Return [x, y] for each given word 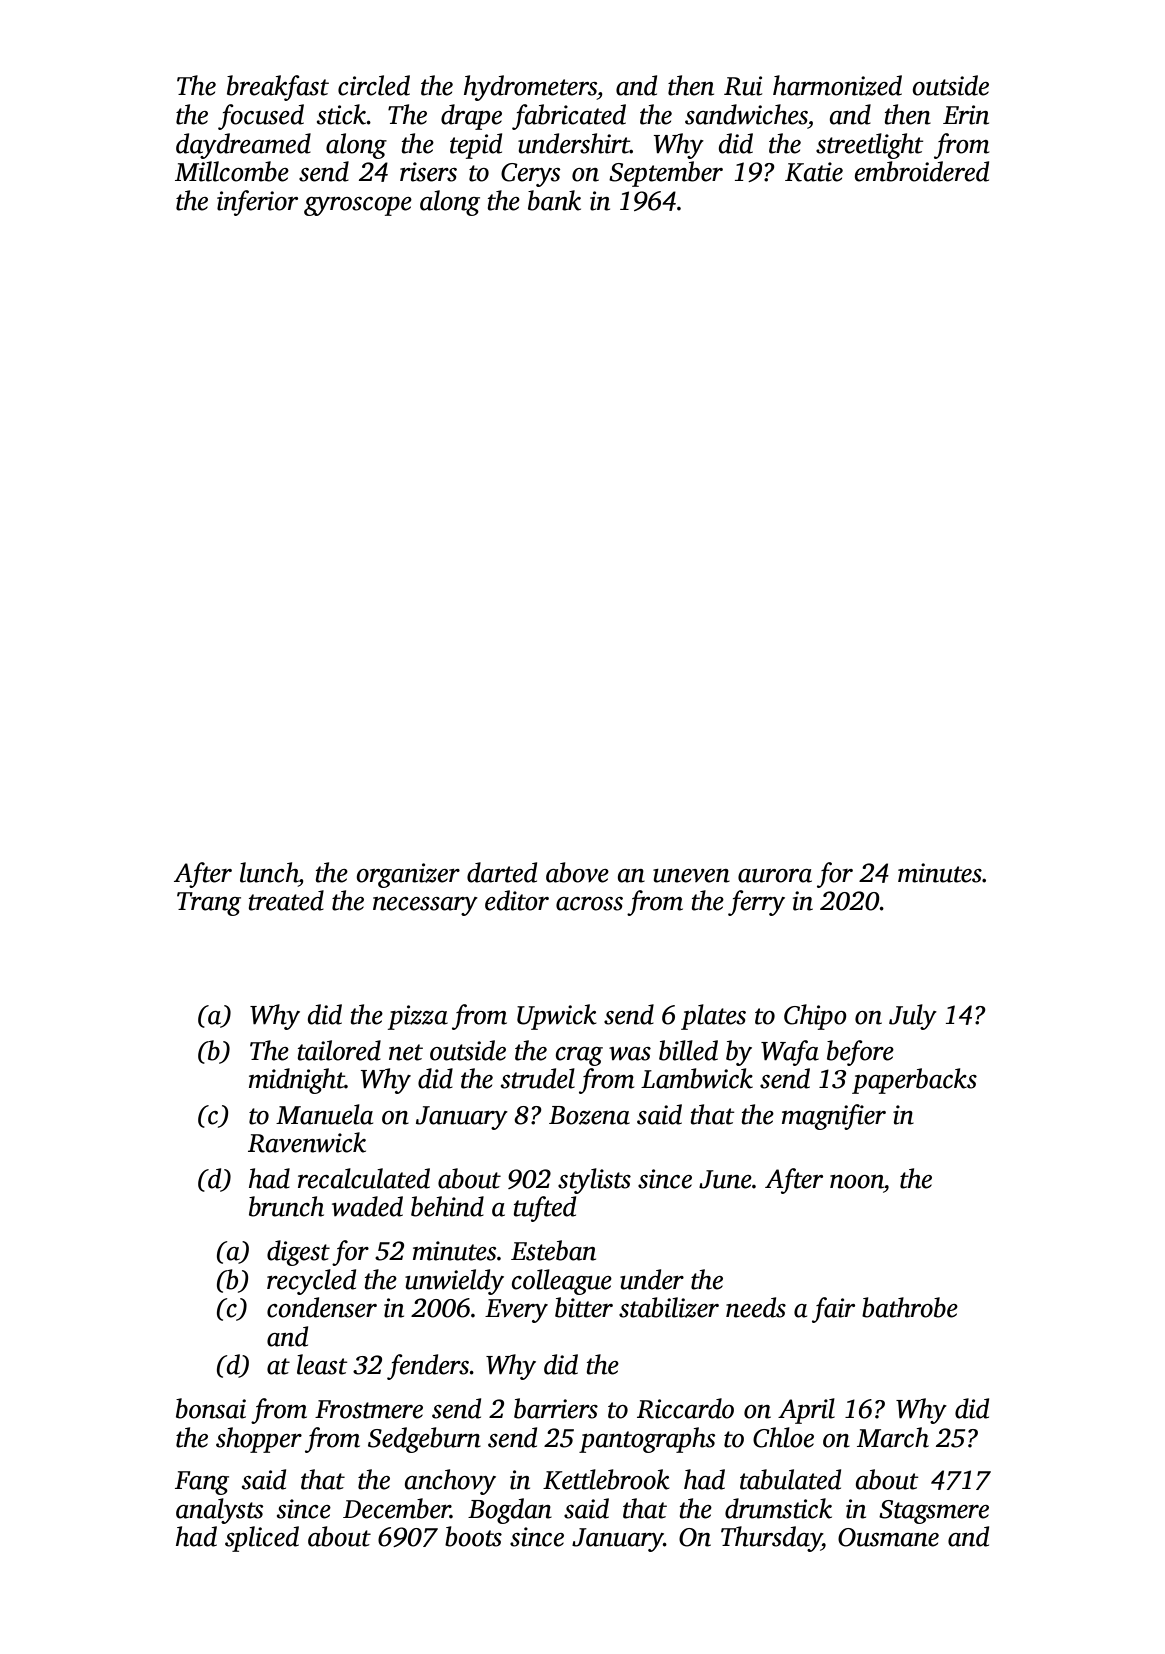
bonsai [211, 1408]
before [860, 1053]
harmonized [837, 85]
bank [554, 200]
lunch [269, 872]
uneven [691, 876]
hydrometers [530, 88]
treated [286, 900]
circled [374, 85]
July [913, 1017]
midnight [297, 1081]
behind [447, 1206]
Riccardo [685, 1408]
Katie [814, 172]
